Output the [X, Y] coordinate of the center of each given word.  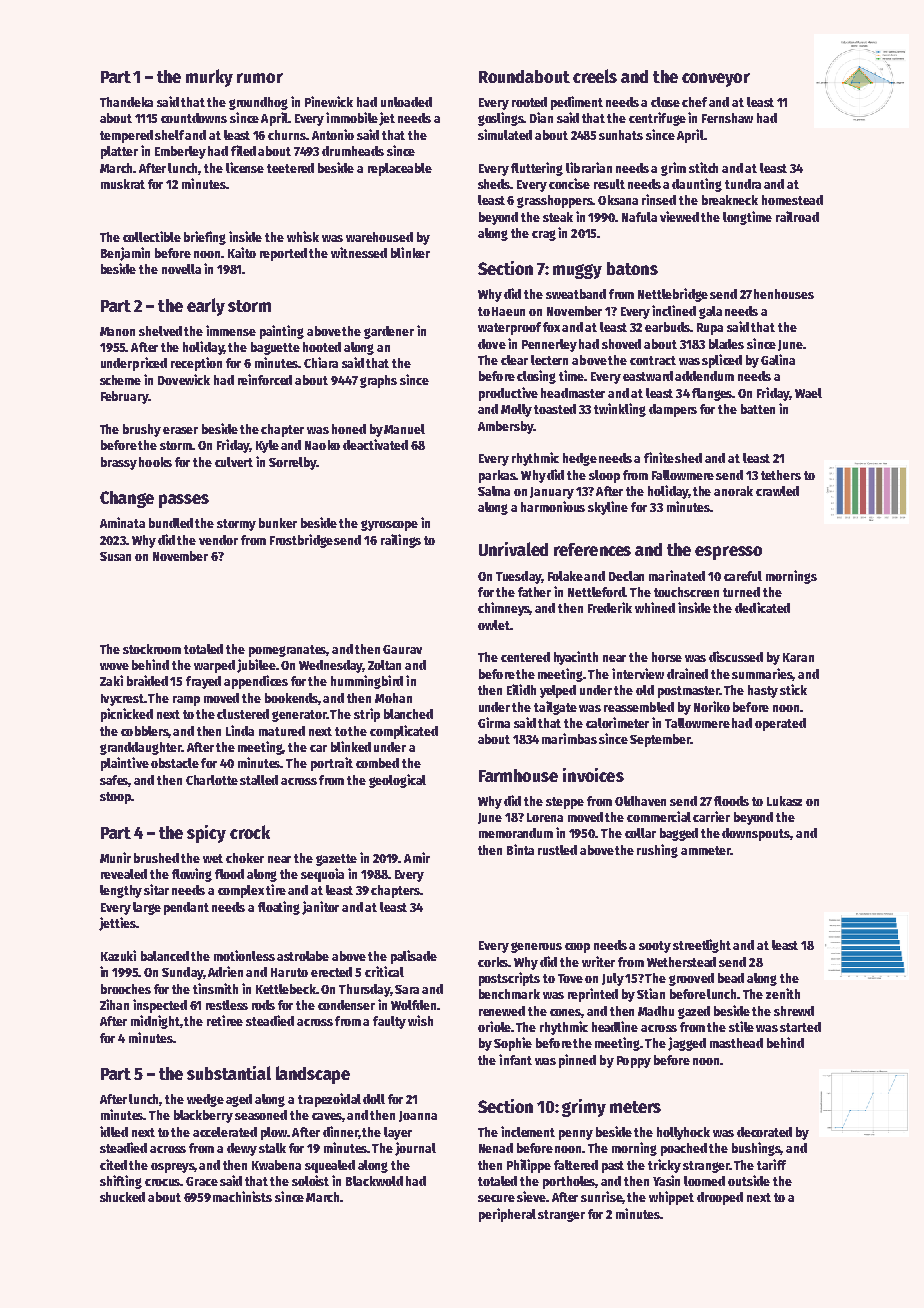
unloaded [406, 102]
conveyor [716, 80]
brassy [119, 463]
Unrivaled [513, 549]
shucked [122, 1197]
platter [119, 152]
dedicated [762, 607]
